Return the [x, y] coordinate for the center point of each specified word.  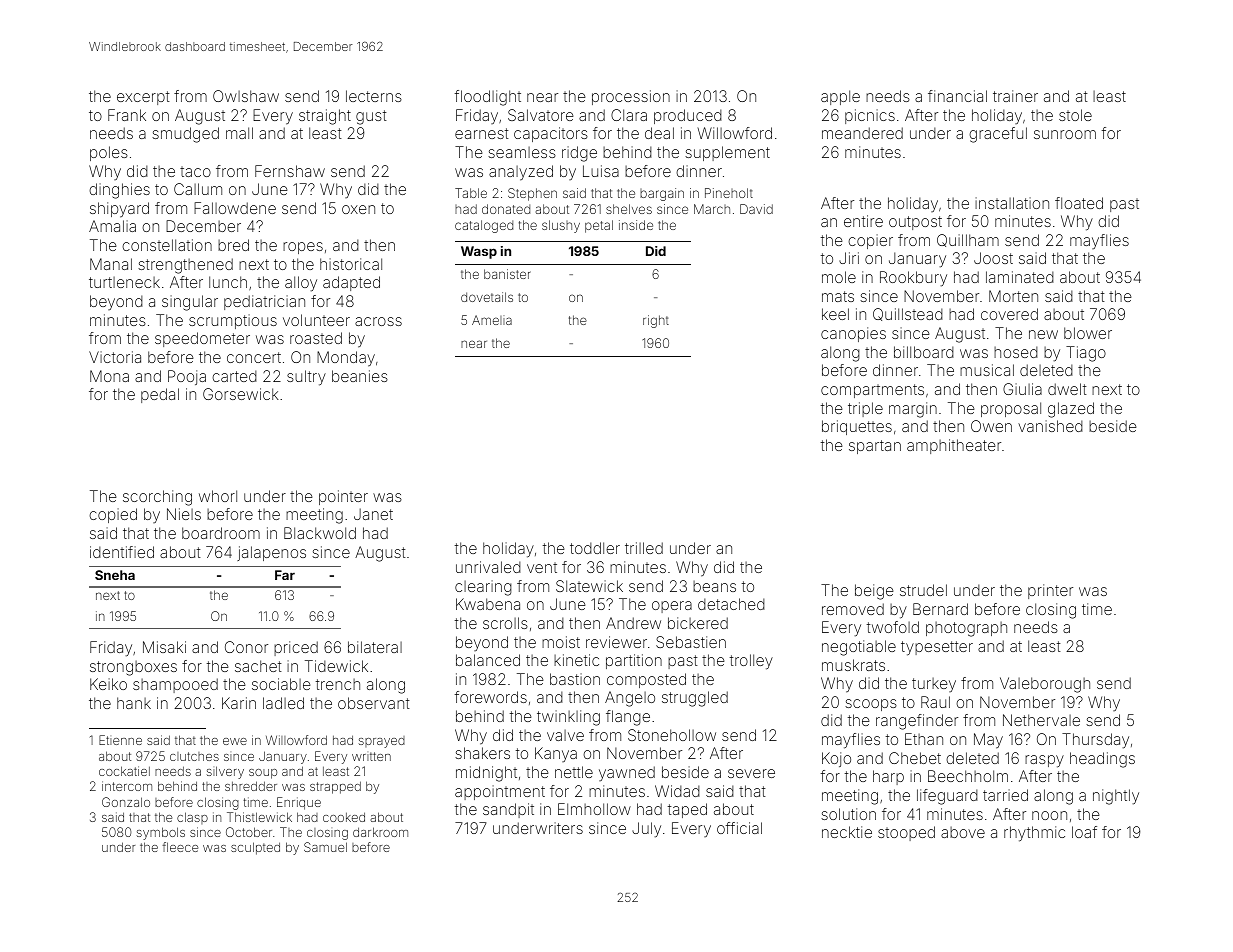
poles [109, 153]
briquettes [857, 427]
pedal [160, 395]
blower [1088, 333]
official [739, 828]
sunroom [1065, 134]
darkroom [380, 832]
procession [631, 97]
